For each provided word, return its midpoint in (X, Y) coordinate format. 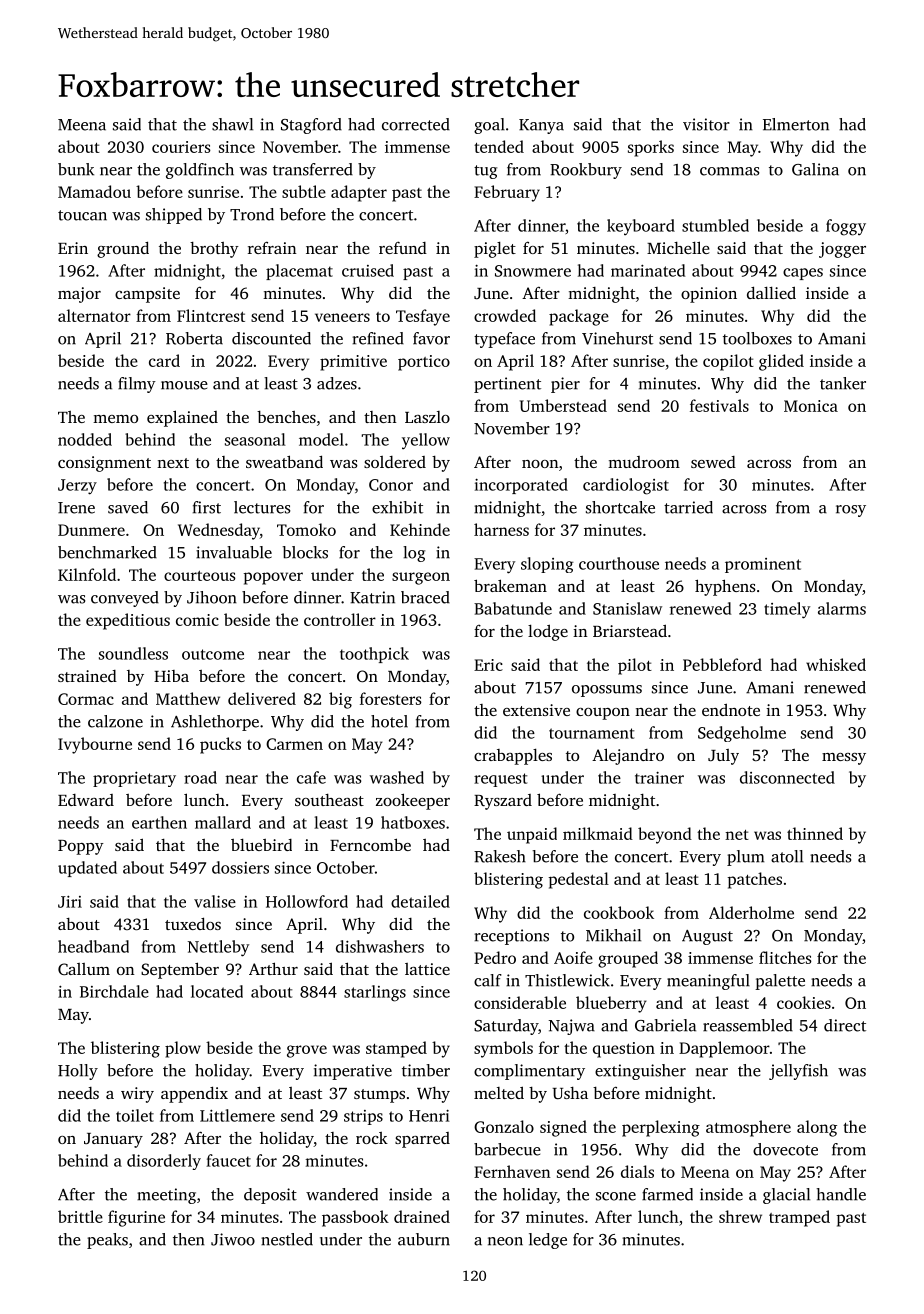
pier (565, 385)
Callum (84, 969)
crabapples (513, 757)
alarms (842, 608)
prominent (763, 565)
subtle (304, 191)
